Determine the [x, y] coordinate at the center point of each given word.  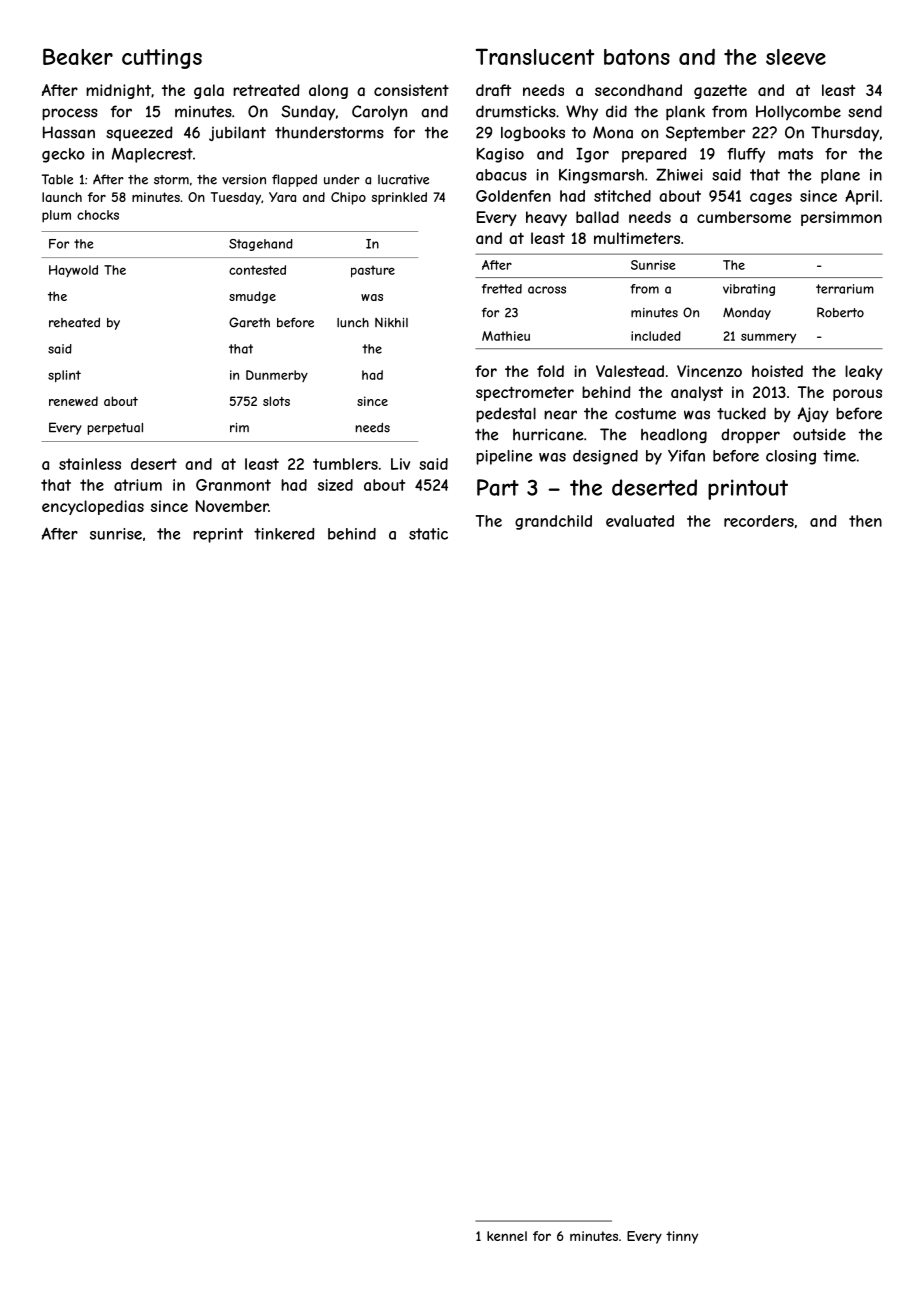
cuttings [162, 59]
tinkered [284, 534]
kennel [507, 1236]
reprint [218, 535]
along [328, 91]
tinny [682, 1237]
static [428, 534]
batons [637, 57]
